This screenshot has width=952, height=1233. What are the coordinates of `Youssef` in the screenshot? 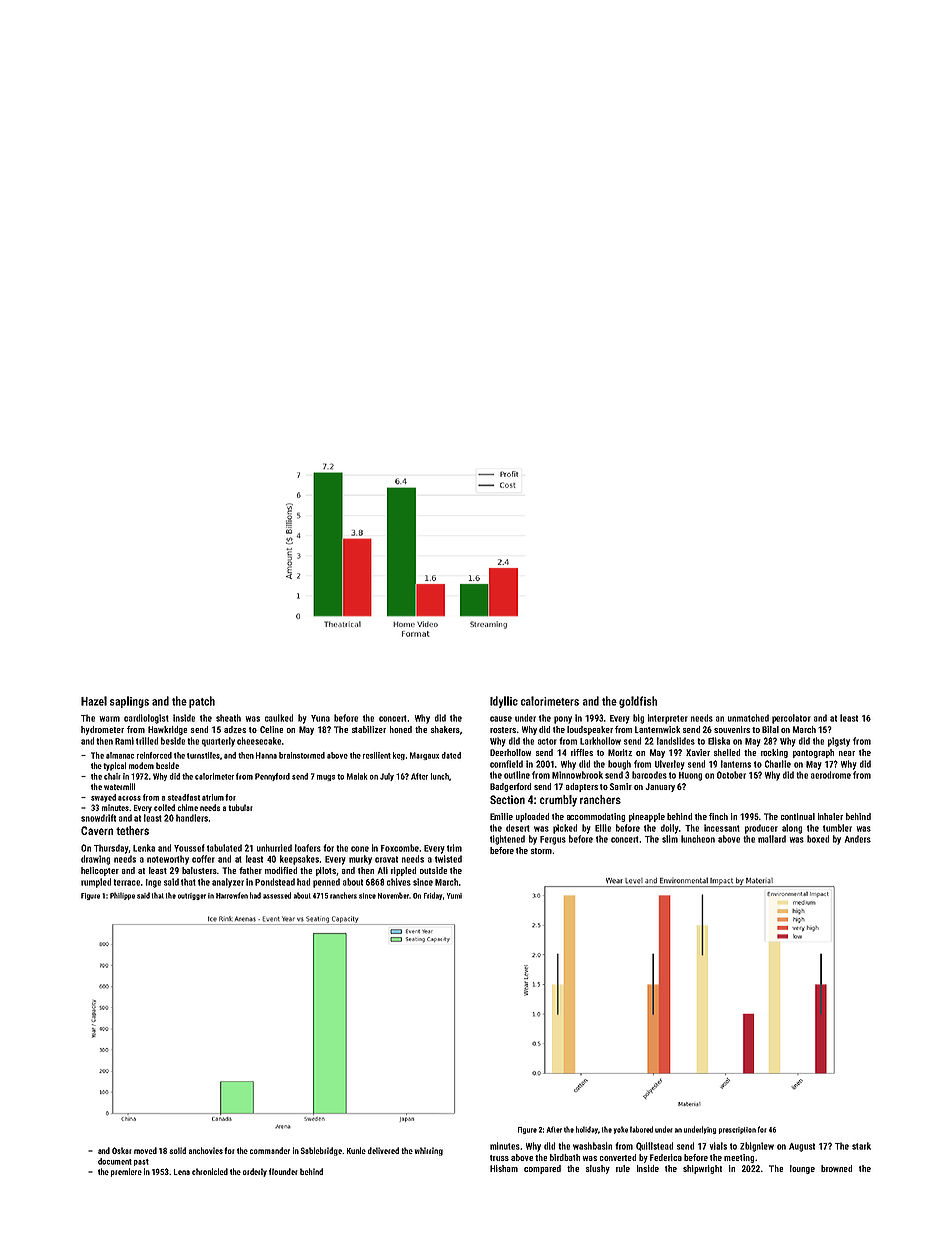 It's located at (189, 848).
